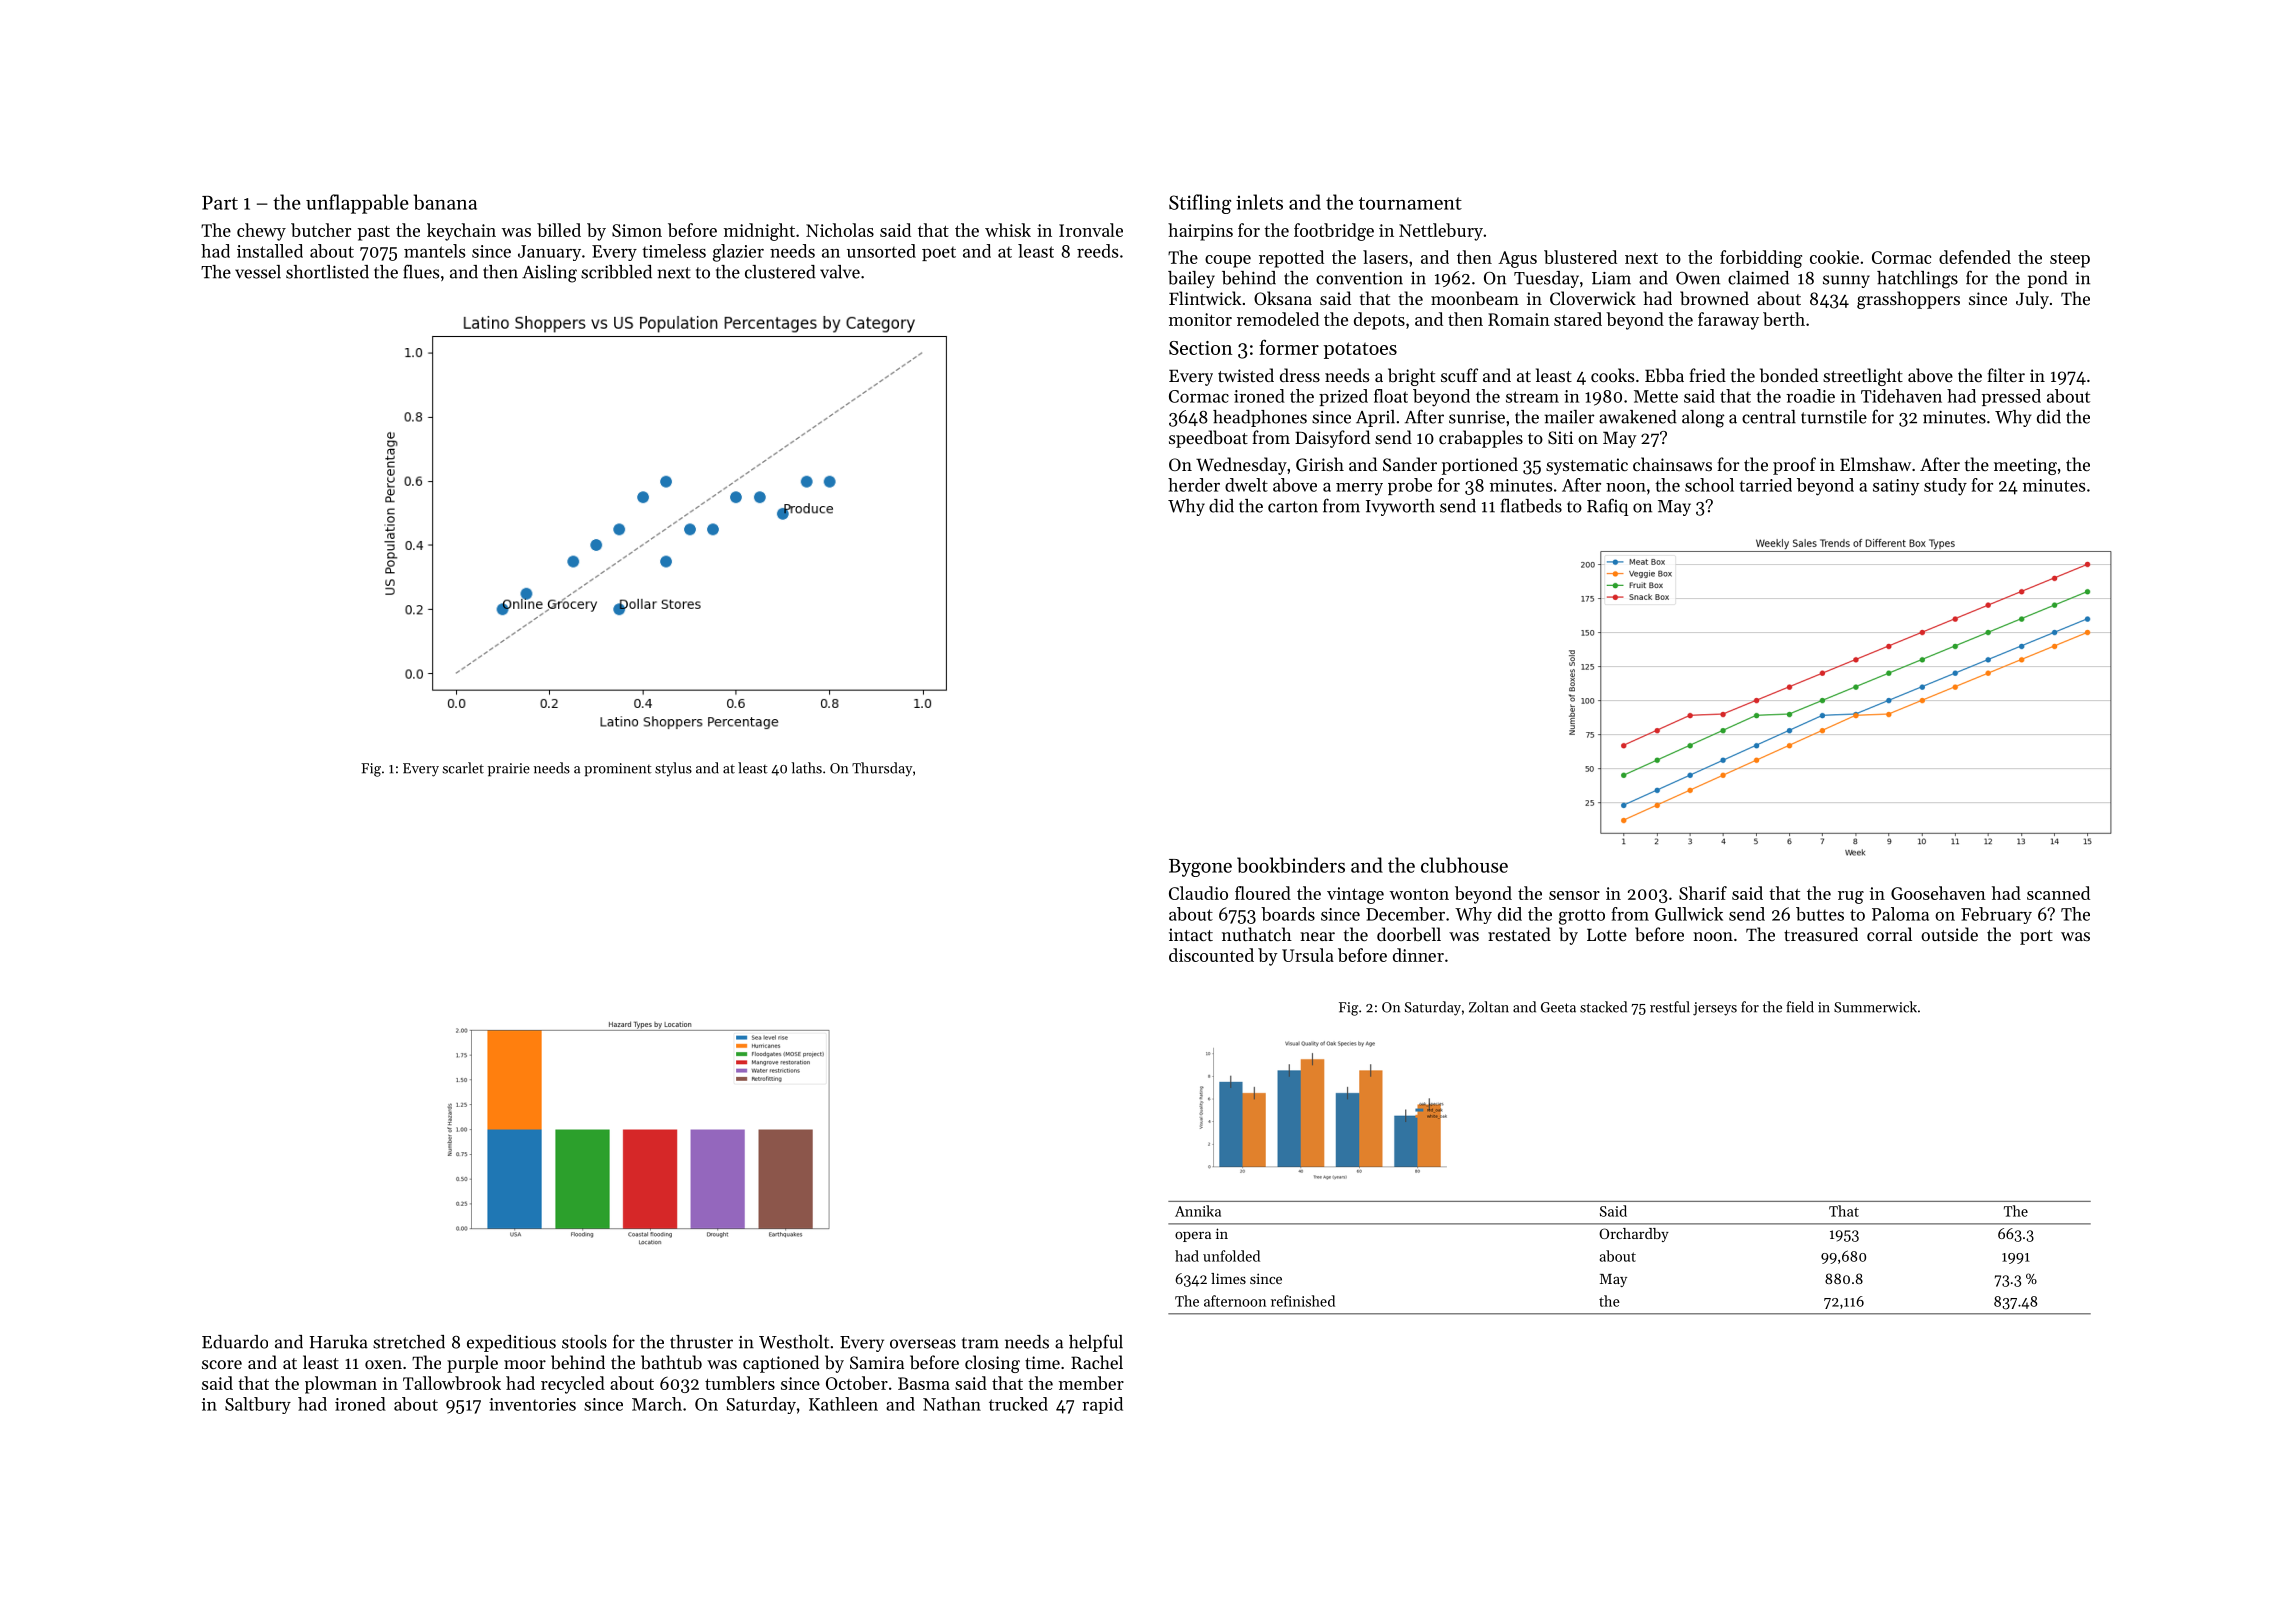 The height and width of the screenshot is (1620, 2292). What do you see at coordinates (1293, 507) in the screenshot?
I see `carton` at bounding box center [1293, 507].
